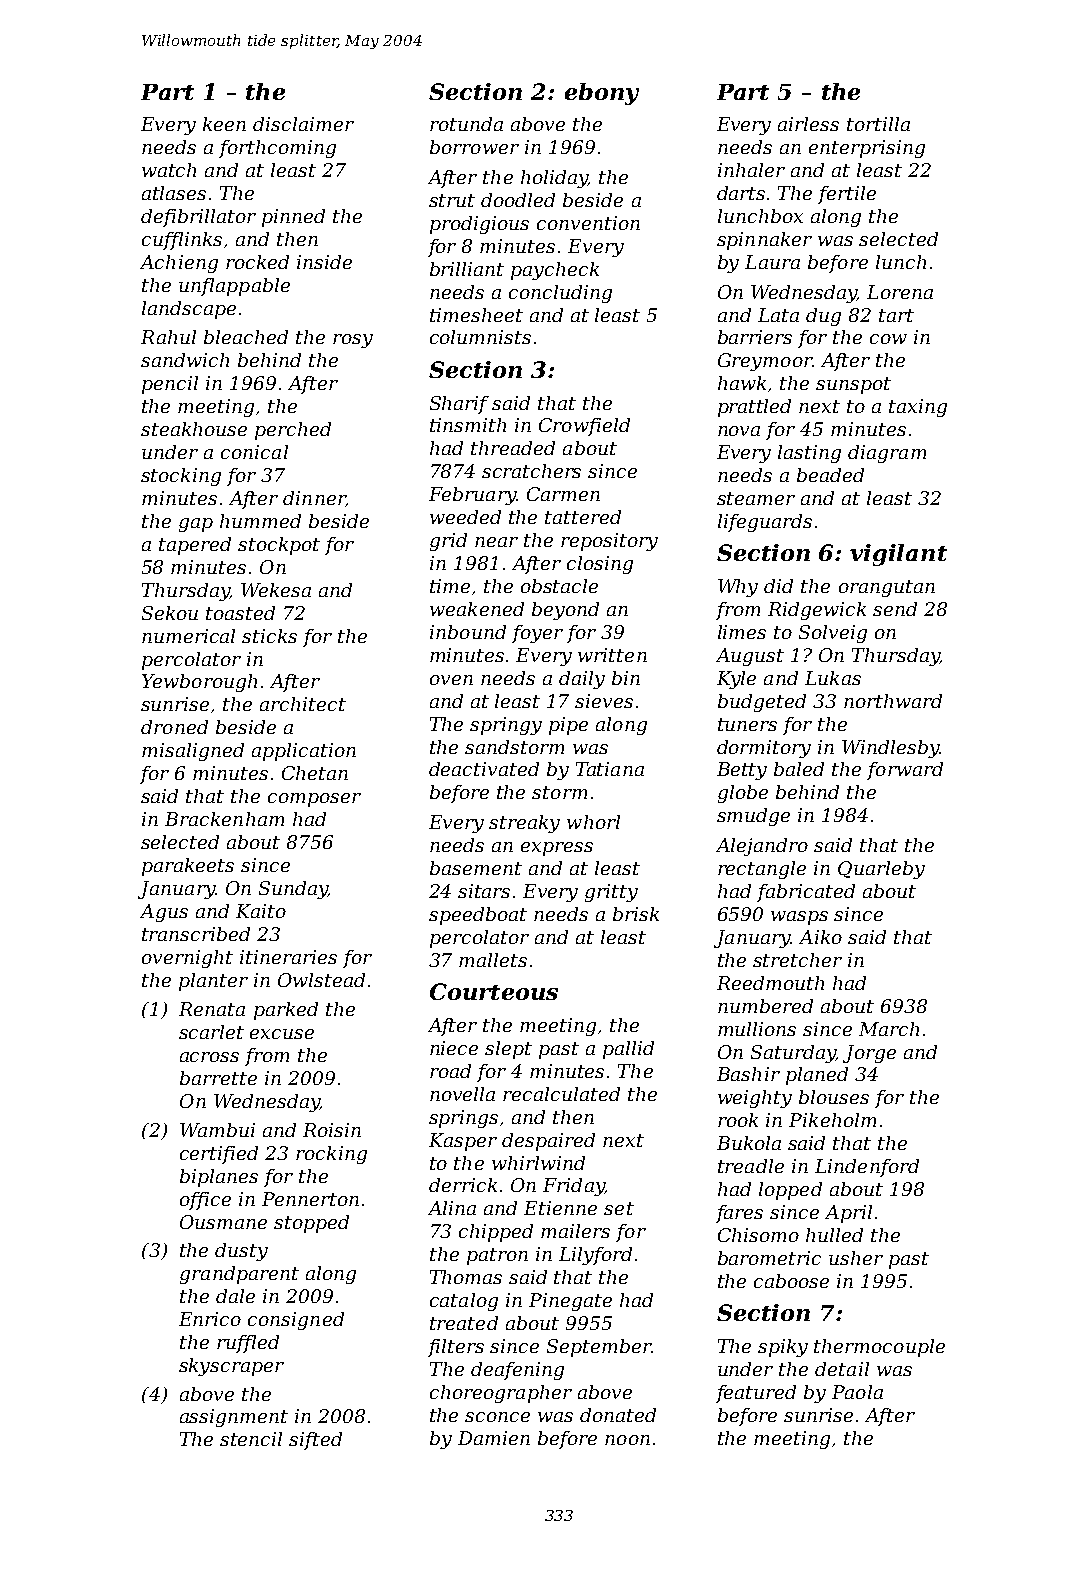  I want to click on rotunda, so click(466, 124).
